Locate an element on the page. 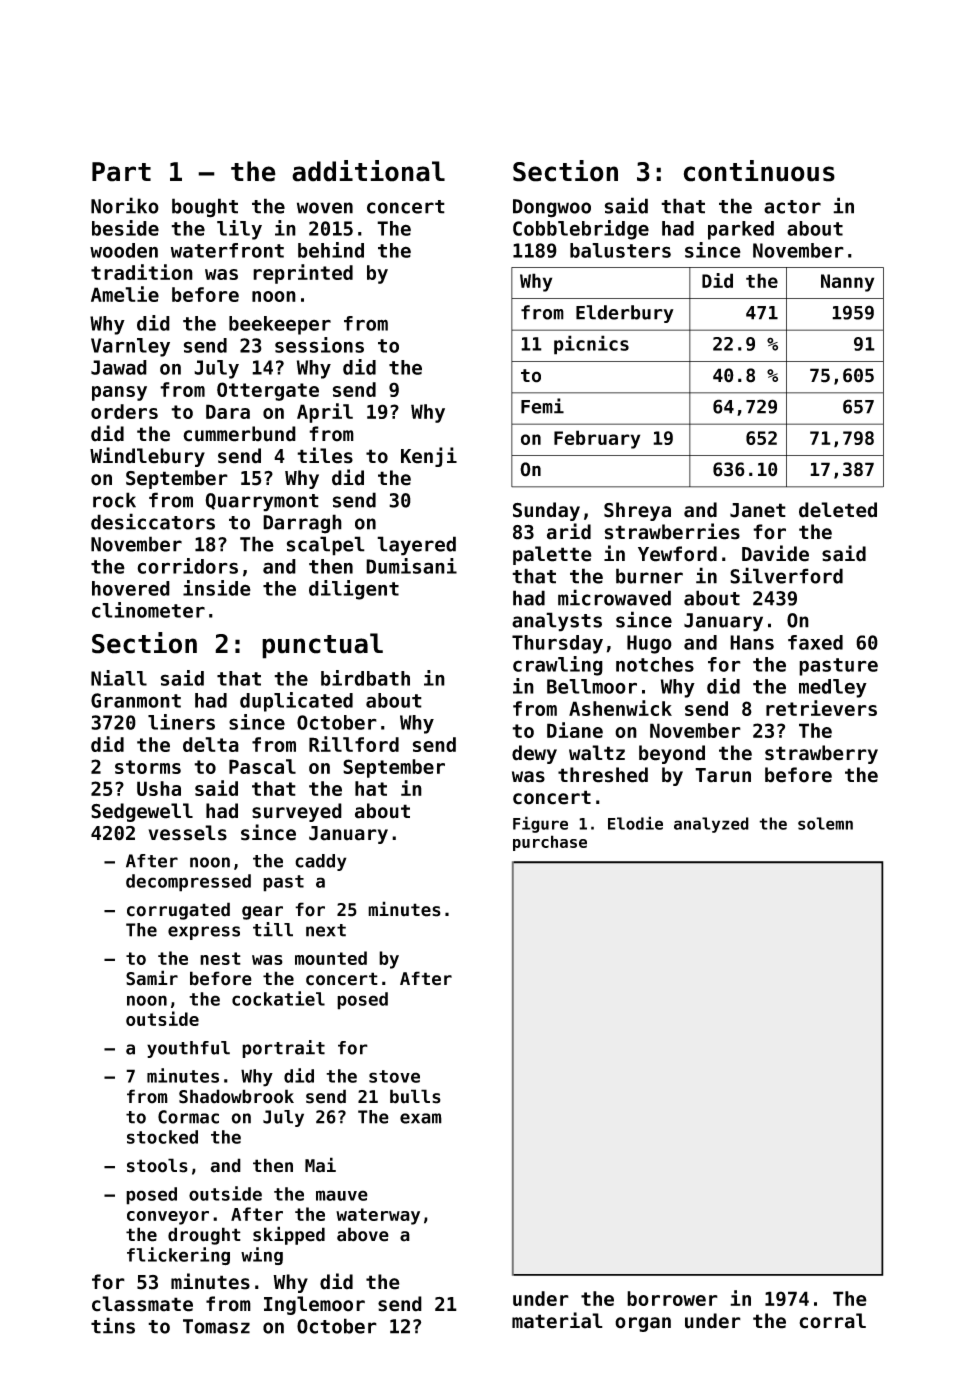  borrower is located at coordinates (672, 1298).
